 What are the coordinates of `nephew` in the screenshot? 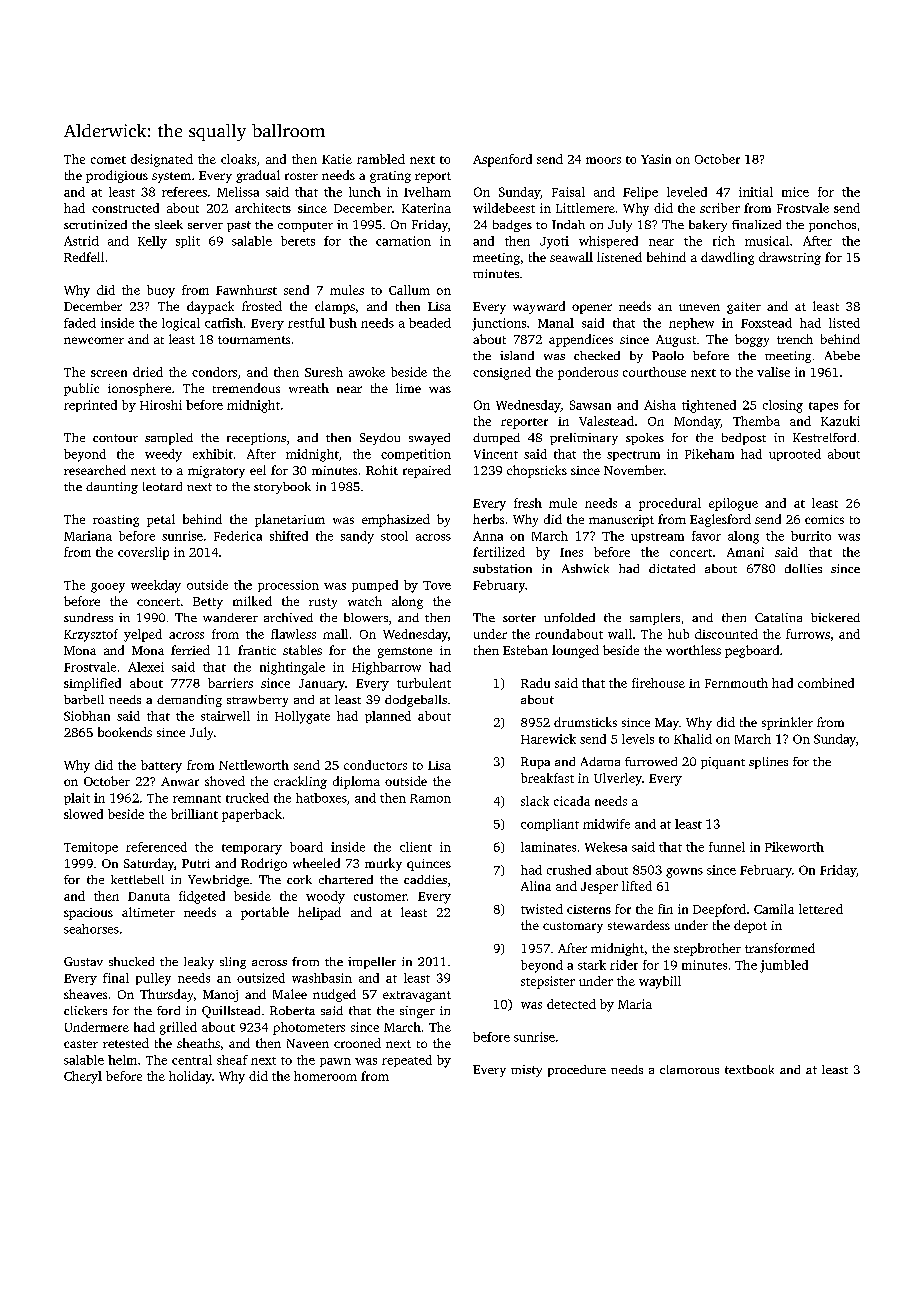 It's located at (691, 324).
